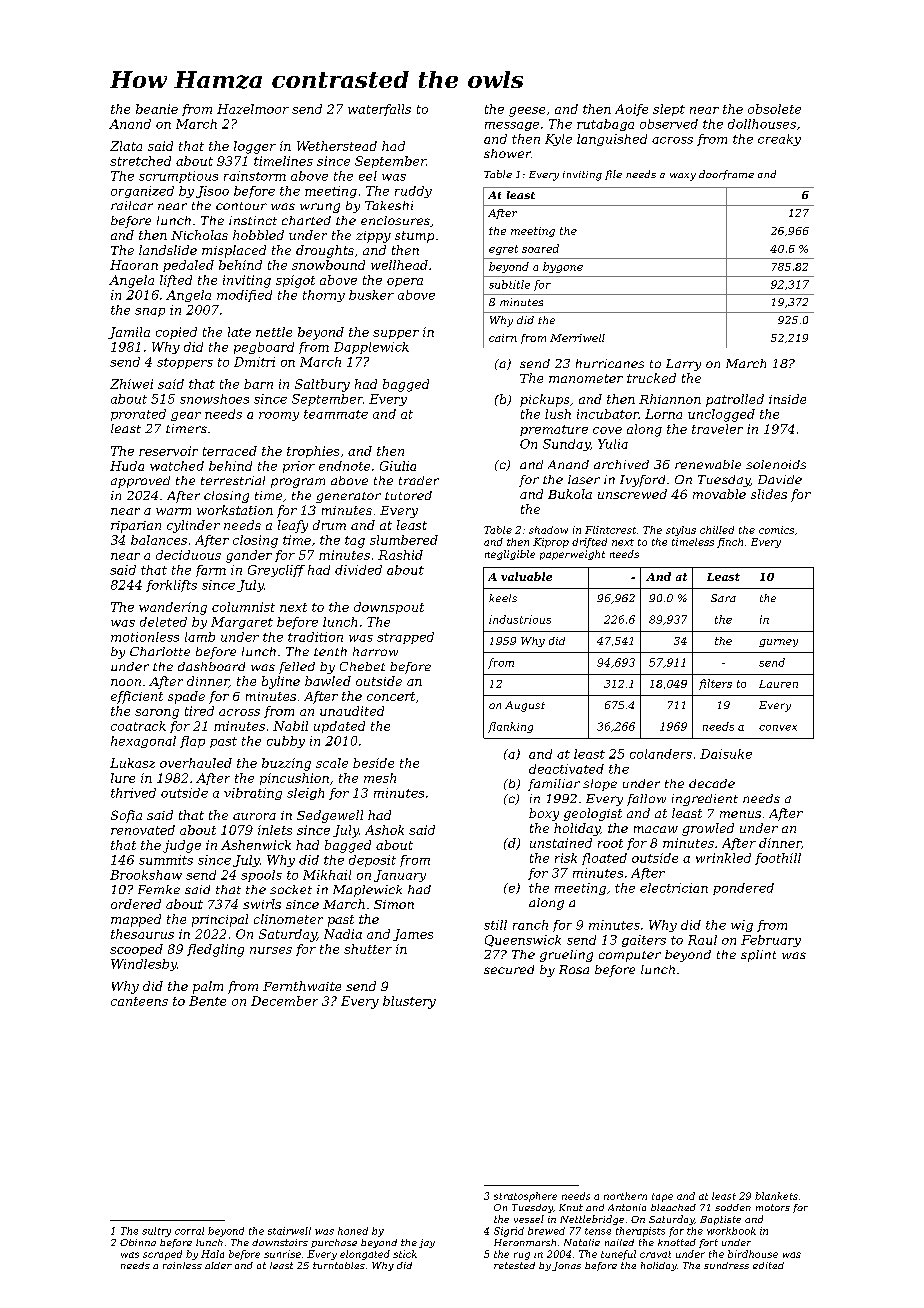 Image resolution: width=924 pixels, height=1308 pixels. I want to click on blustery, so click(409, 1002).
